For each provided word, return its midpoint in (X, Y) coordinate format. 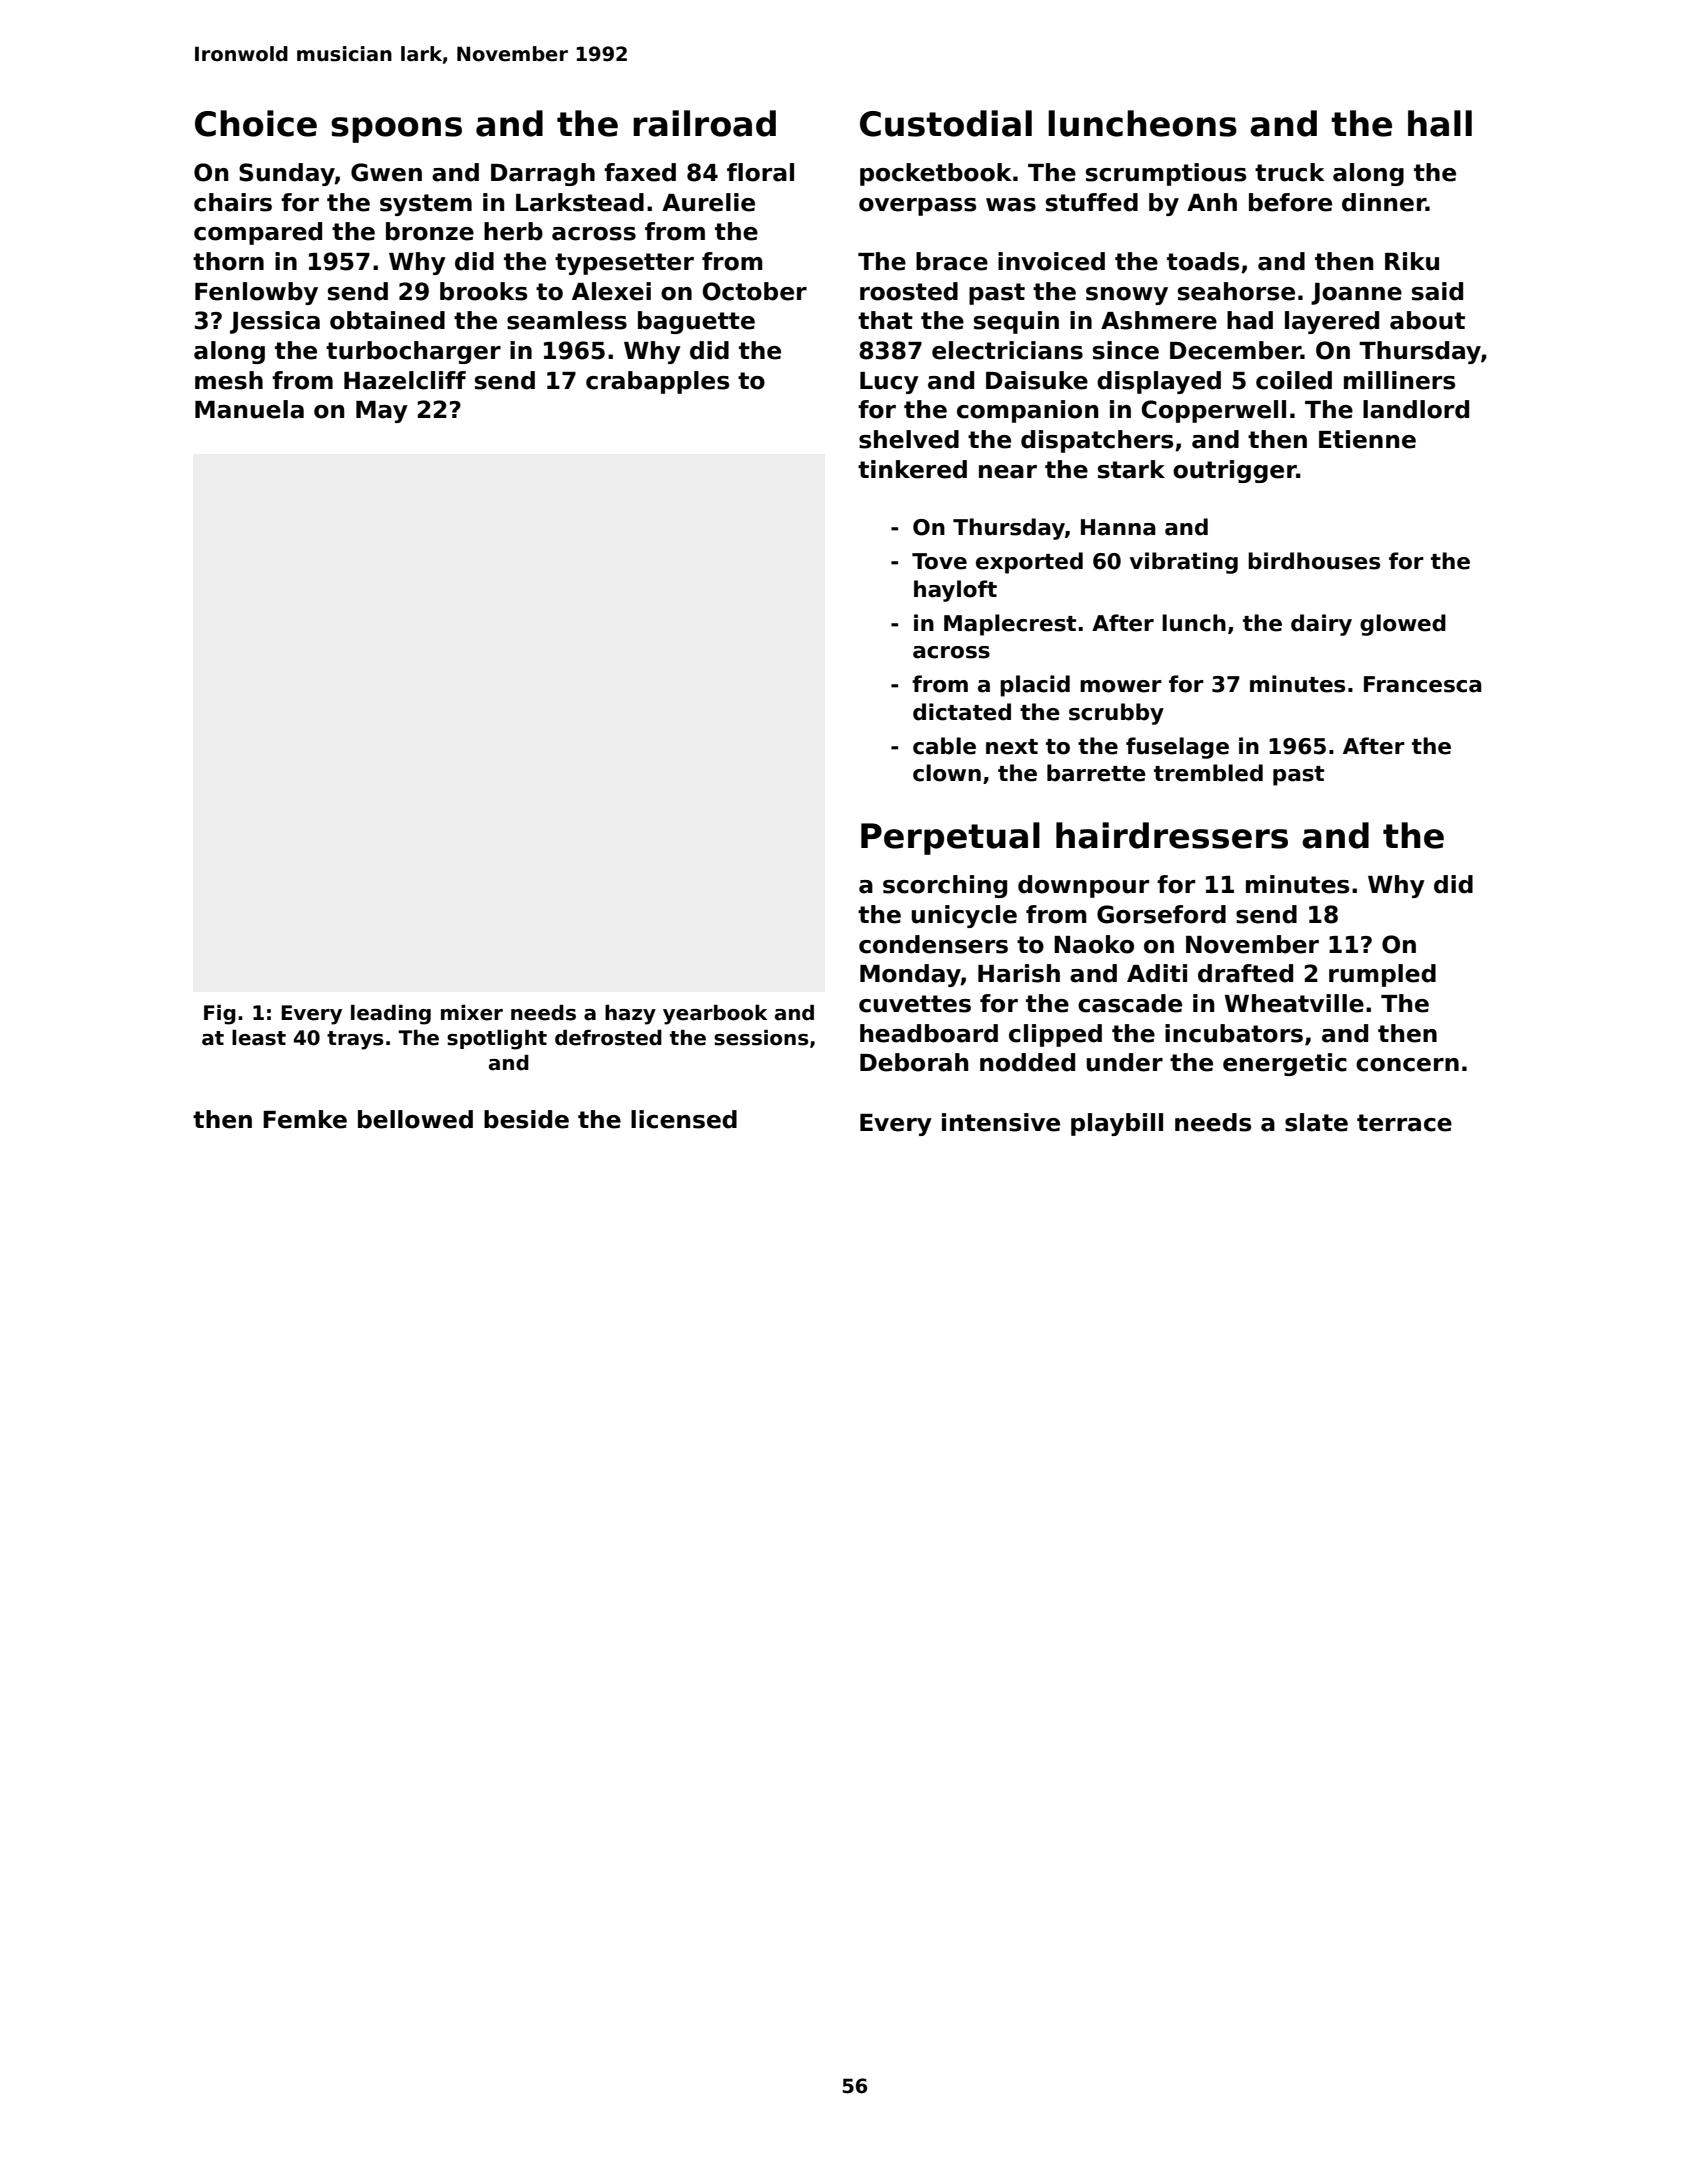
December (1235, 350)
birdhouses (1314, 561)
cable (944, 746)
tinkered (912, 469)
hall (1440, 123)
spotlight (497, 1040)
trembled (1208, 773)
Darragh (543, 174)
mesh (229, 380)
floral (760, 172)
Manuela (249, 409)
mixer (472, 1013)
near (1008, 472)
